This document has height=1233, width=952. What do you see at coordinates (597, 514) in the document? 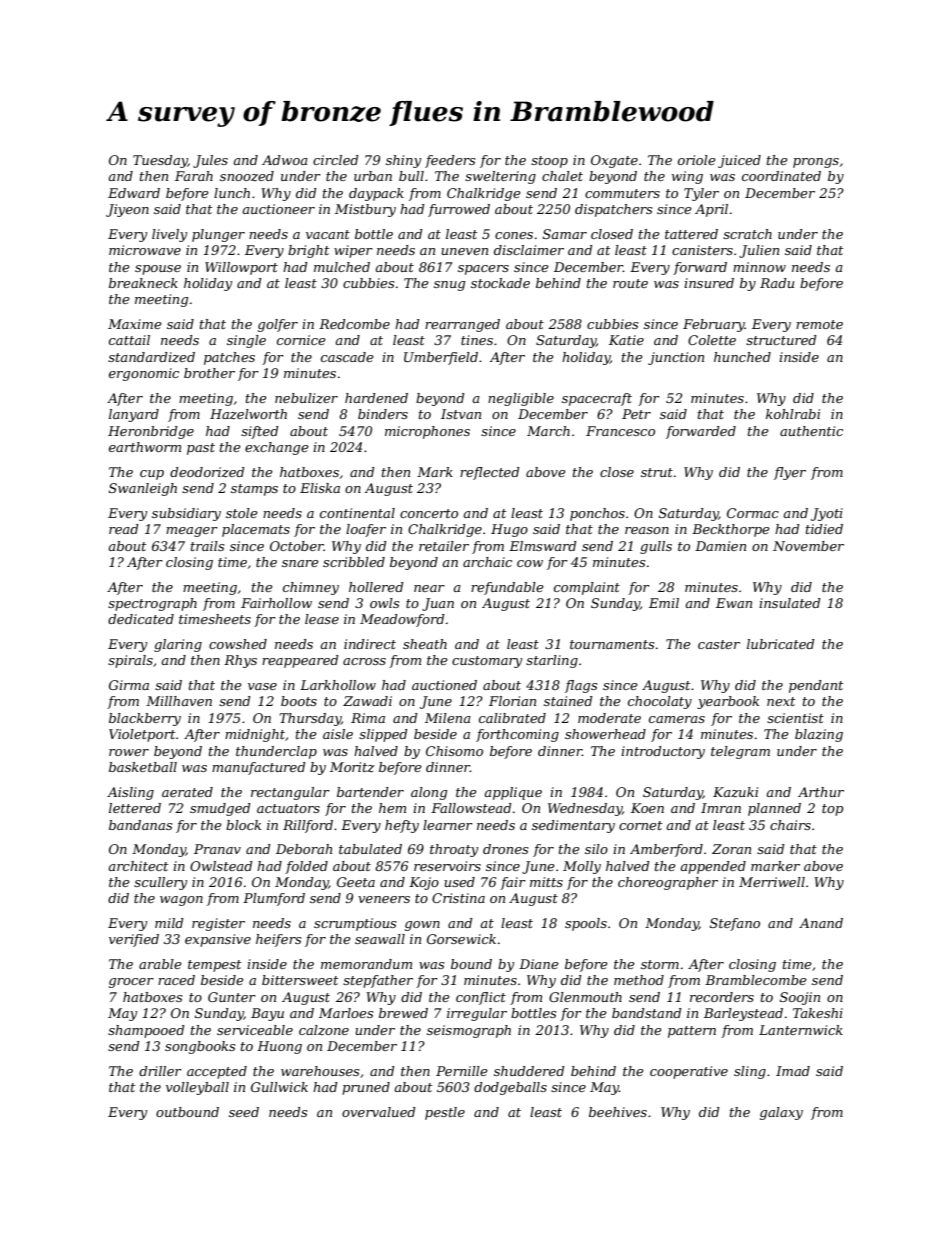
I see `ponchos` at bounding box center [597, 514].
